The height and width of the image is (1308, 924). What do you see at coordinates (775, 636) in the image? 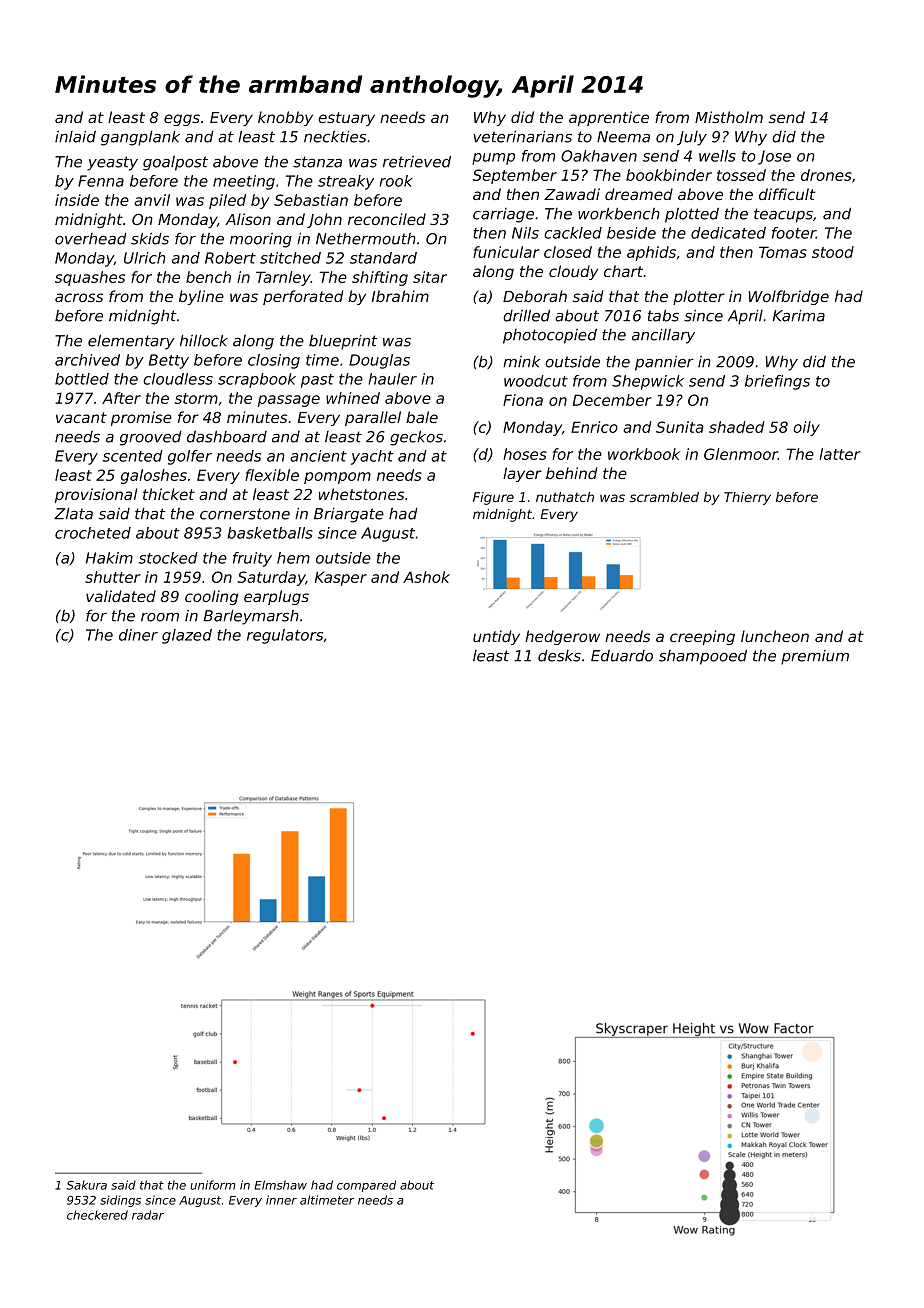
I see `luncheon` at bounding box center [775, 636].
